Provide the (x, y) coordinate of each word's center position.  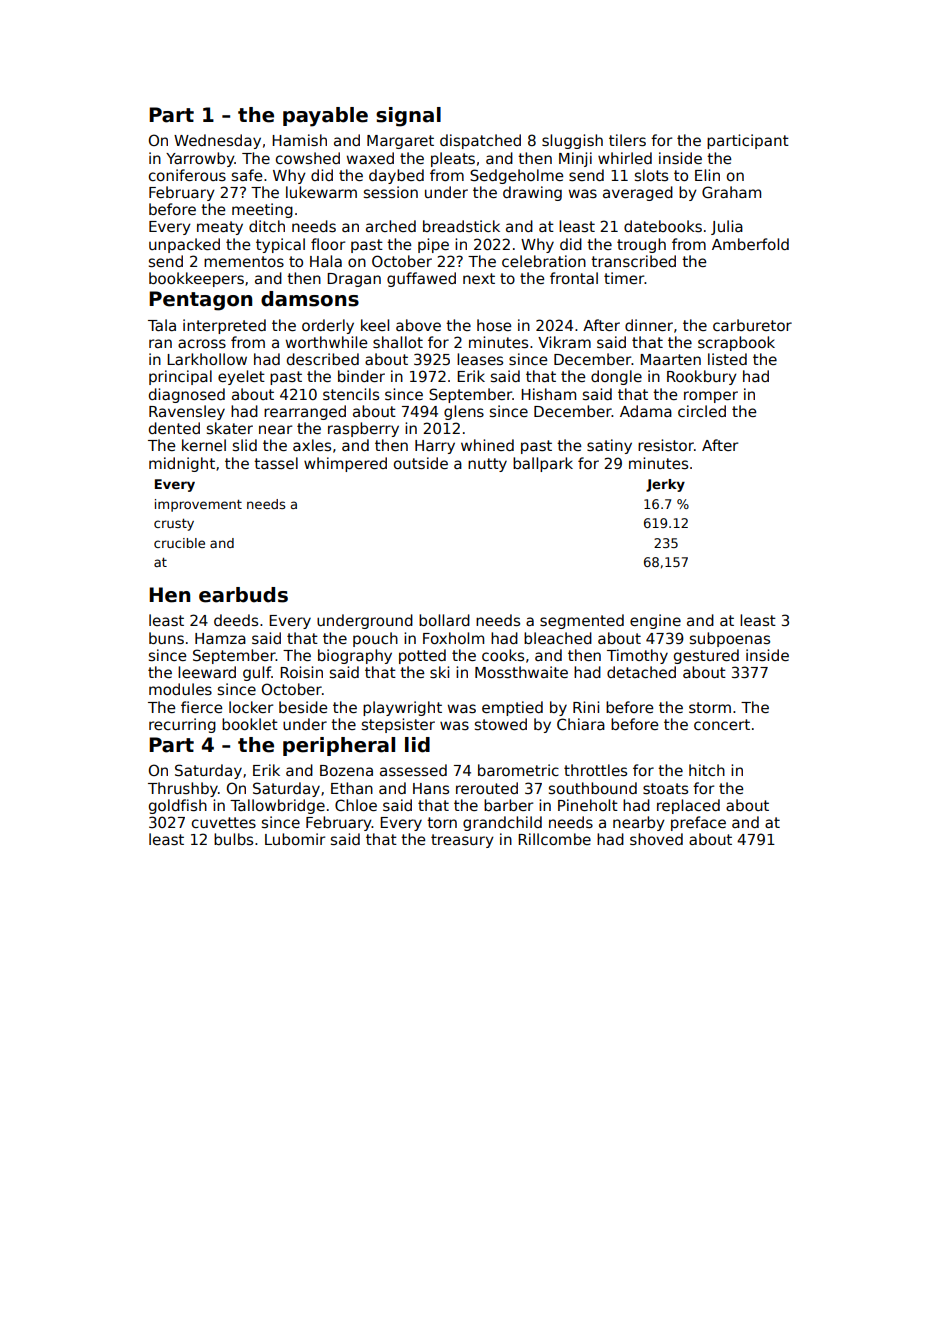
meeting (262, 210)
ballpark (543, 464)
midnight (182, 464)
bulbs (233, 839)
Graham (731, 192)
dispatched (480, 141)
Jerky (665, 485)
